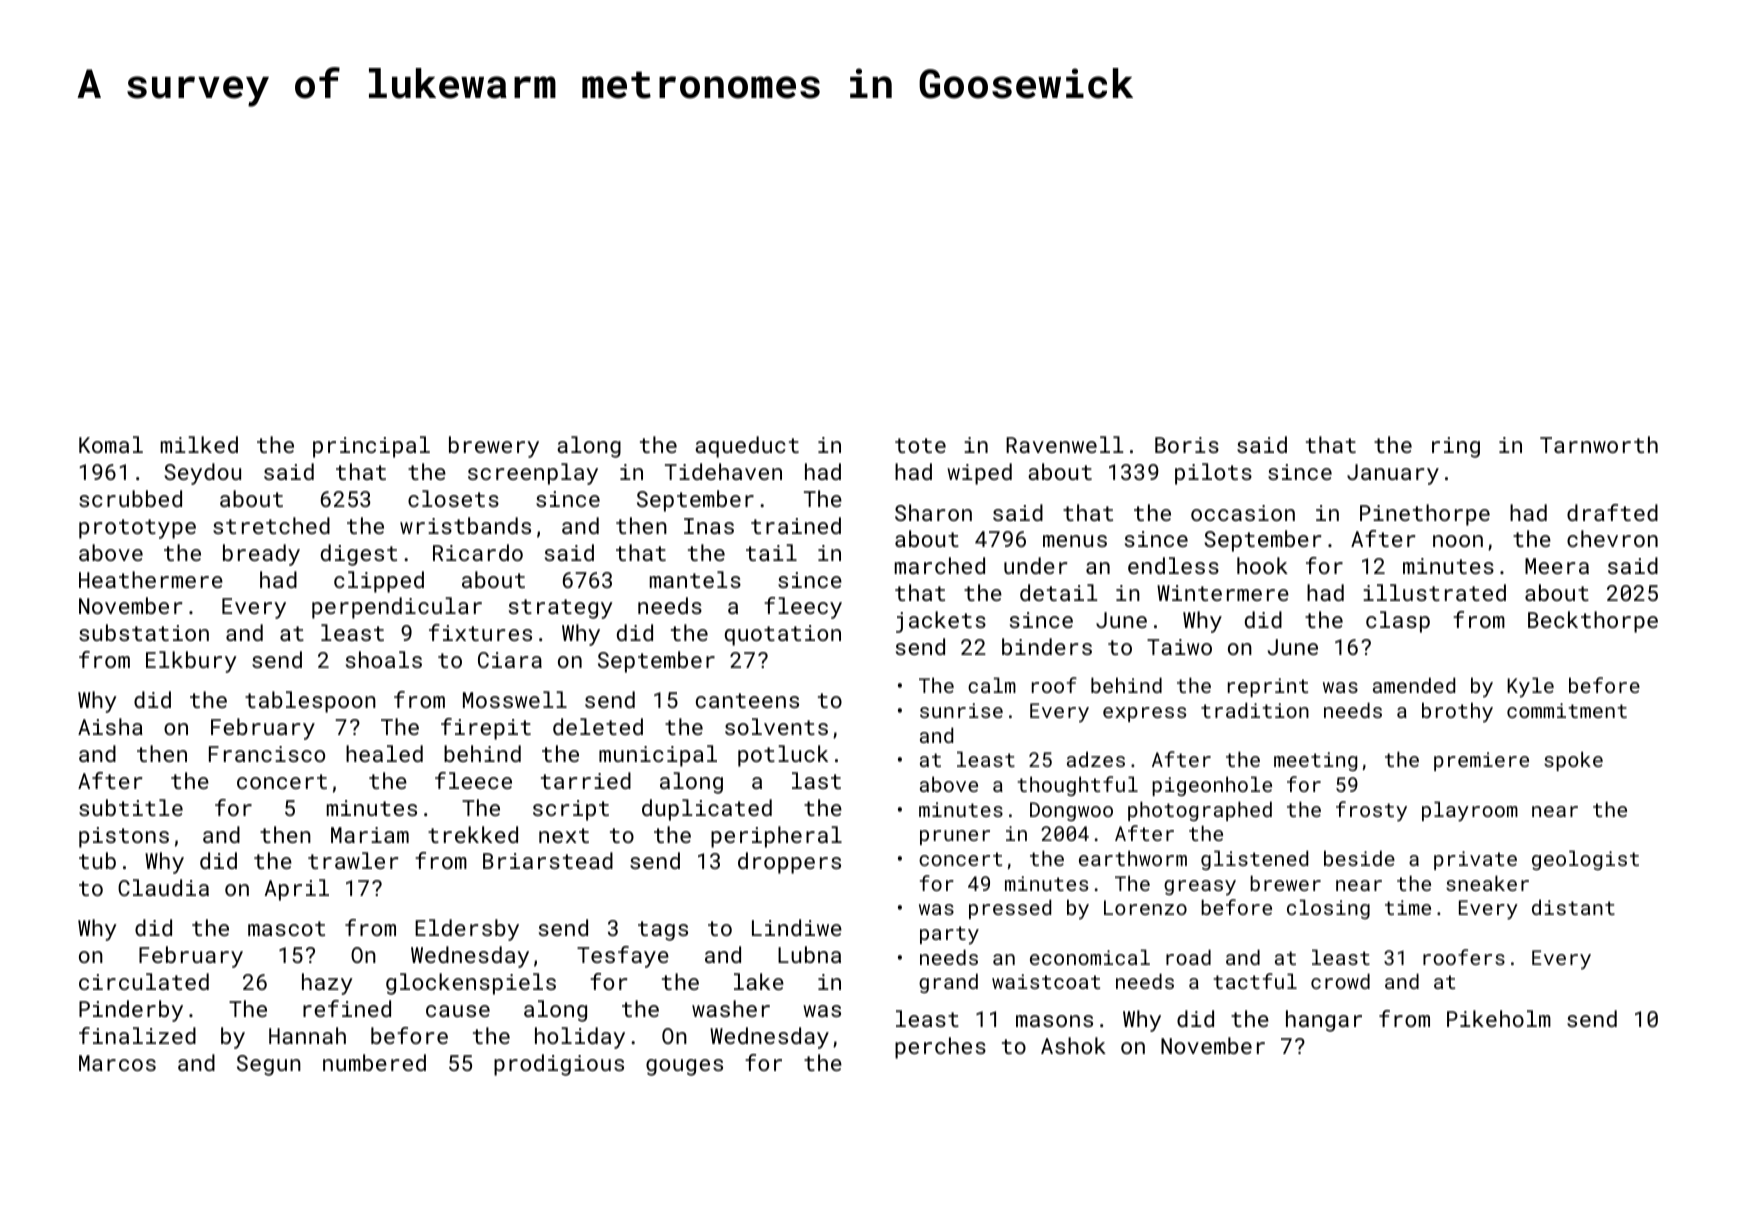 This document has height=1228, width=1737. Describe the element at coordinates (473, 834) in the document. I see `trekked` at that location.
